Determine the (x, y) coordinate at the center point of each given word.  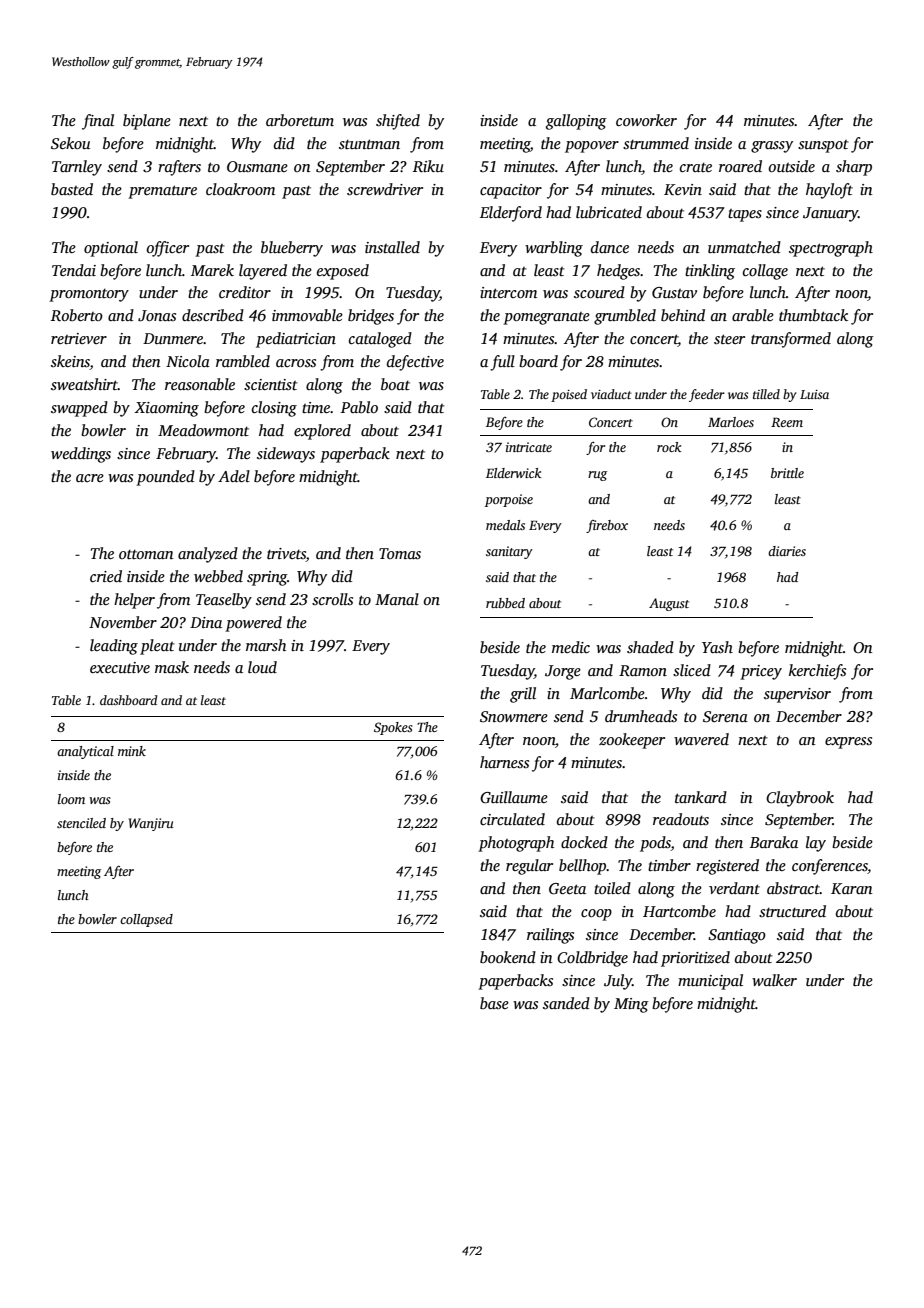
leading (114, 647)
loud (262, 667)
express (848, 743)
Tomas (400, 554)
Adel (234, 476)
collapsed (146, 920)
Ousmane (257, 166)
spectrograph (831, 249)
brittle (787, 473)
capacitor (511, 191)
